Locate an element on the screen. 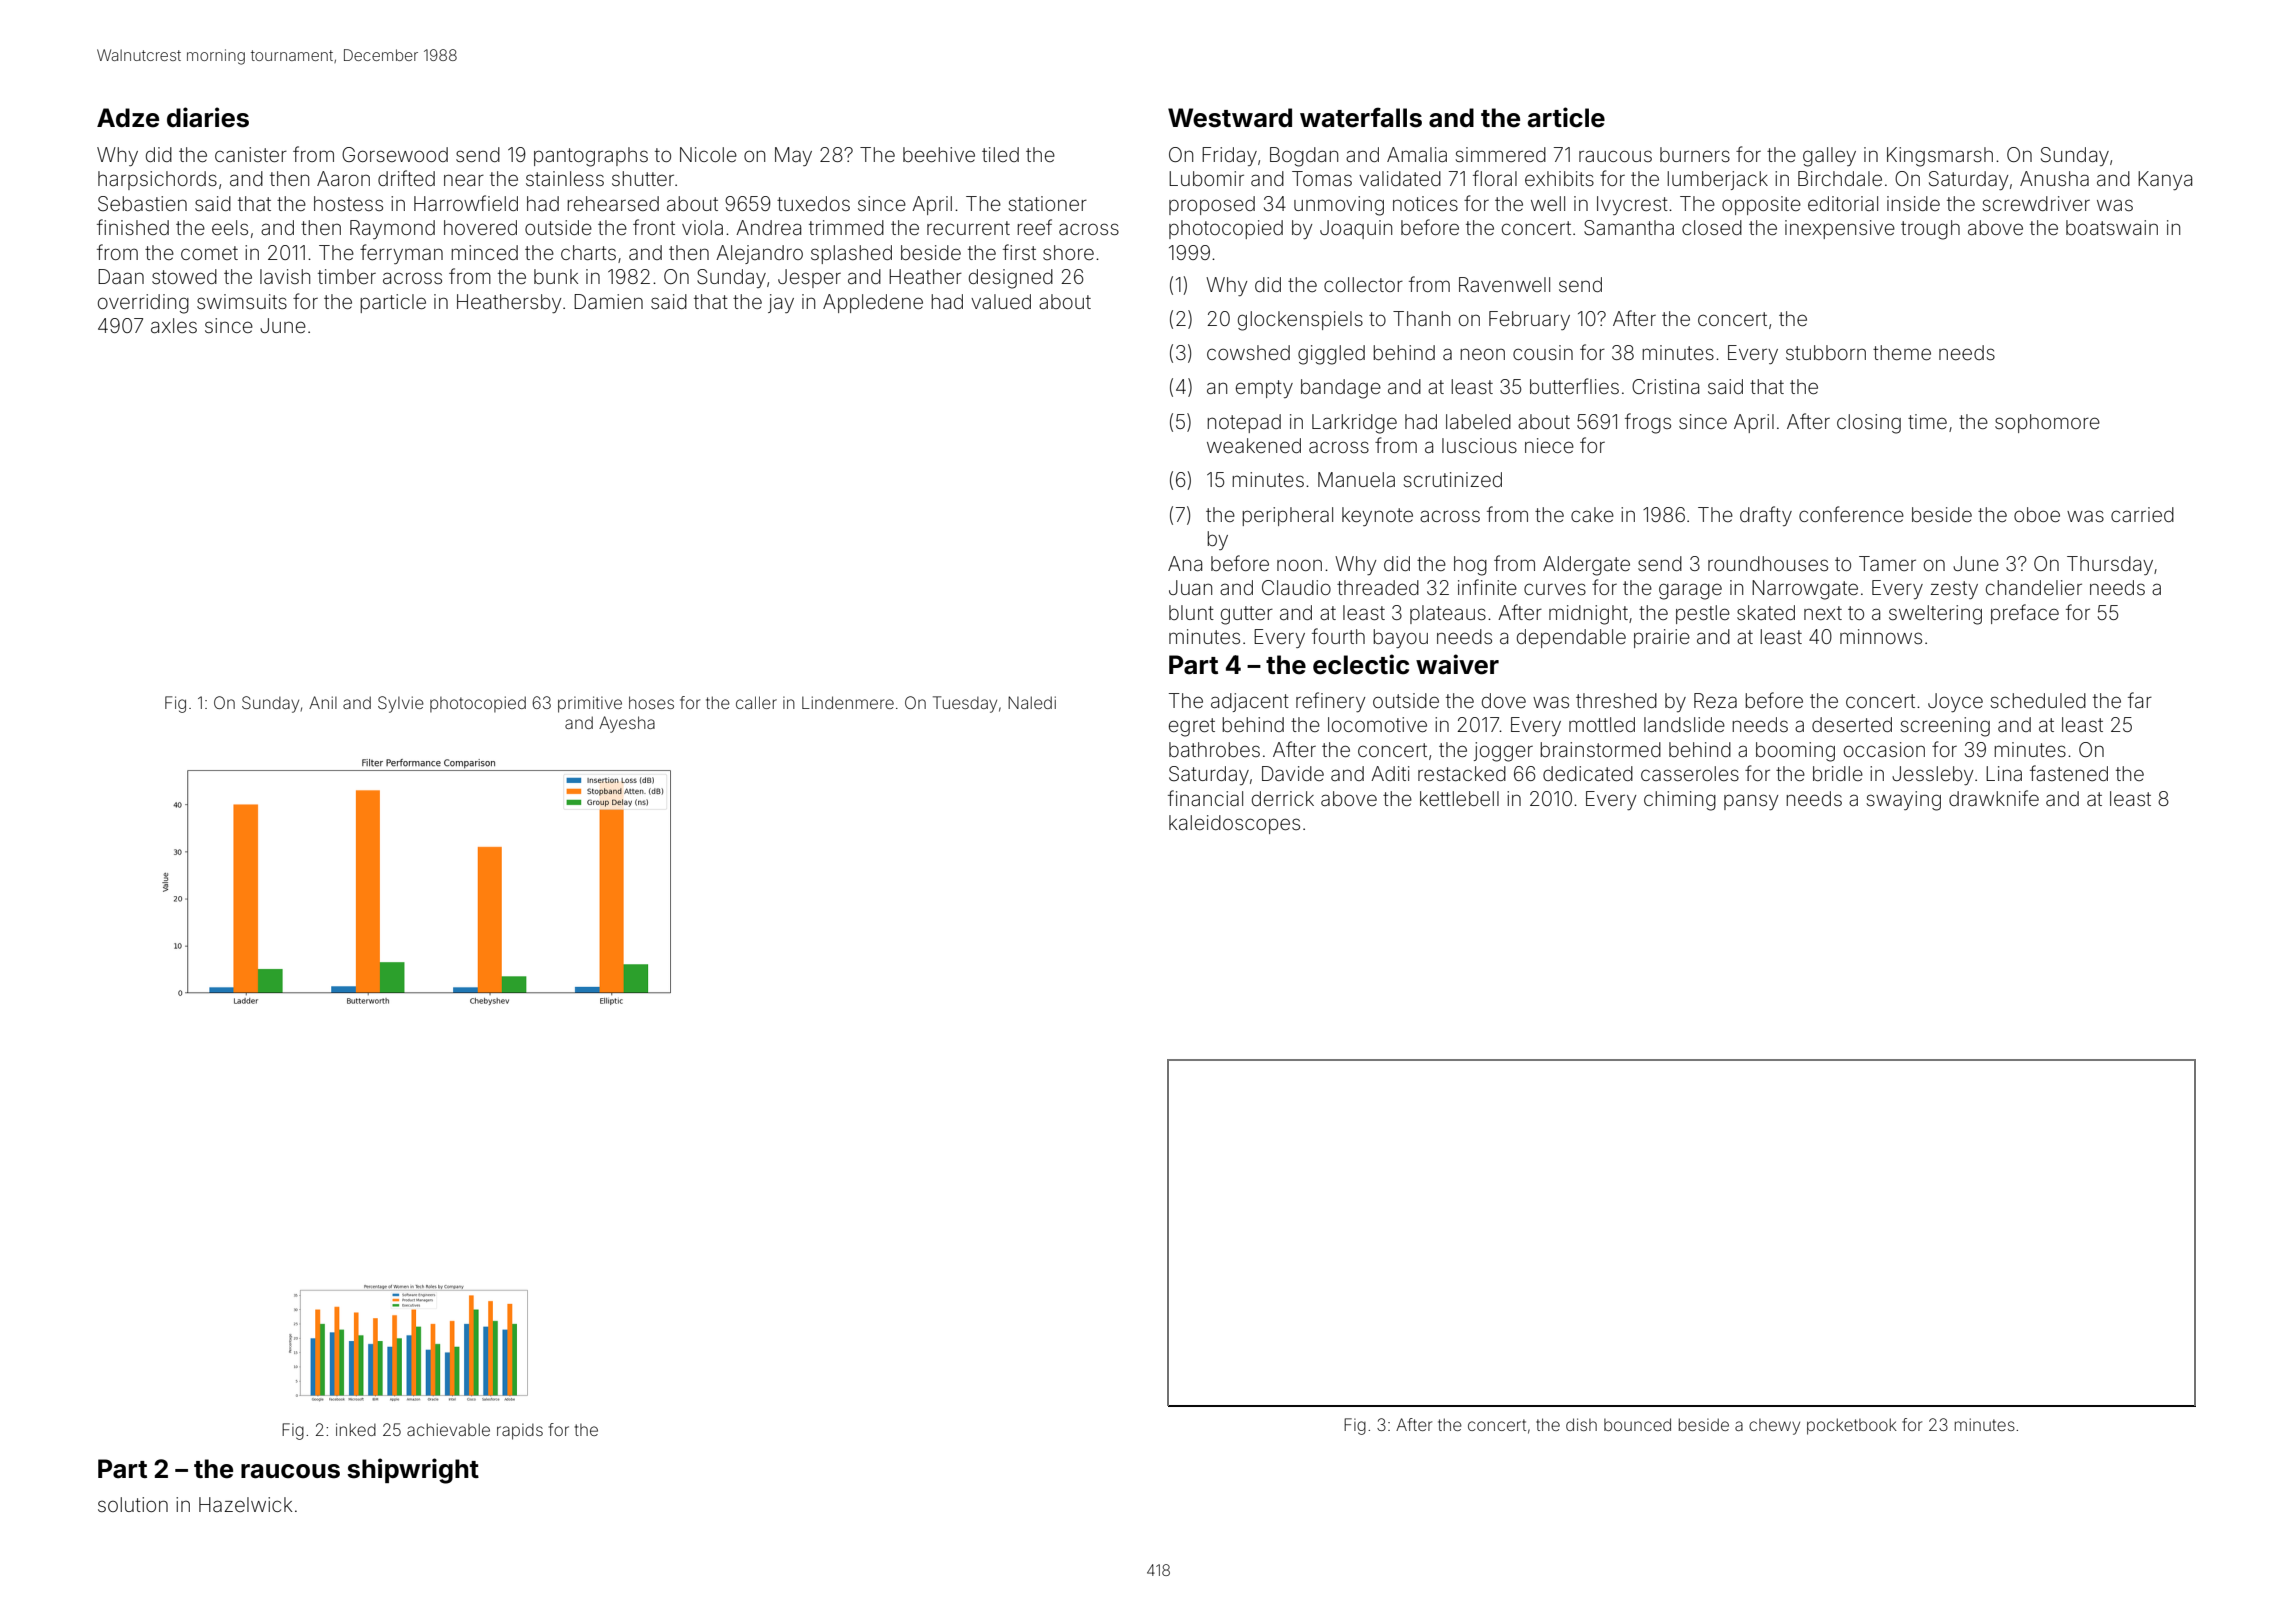 This screenshot has width=2292, height=1620. peripheral is located at coordinates (1287, 516).
